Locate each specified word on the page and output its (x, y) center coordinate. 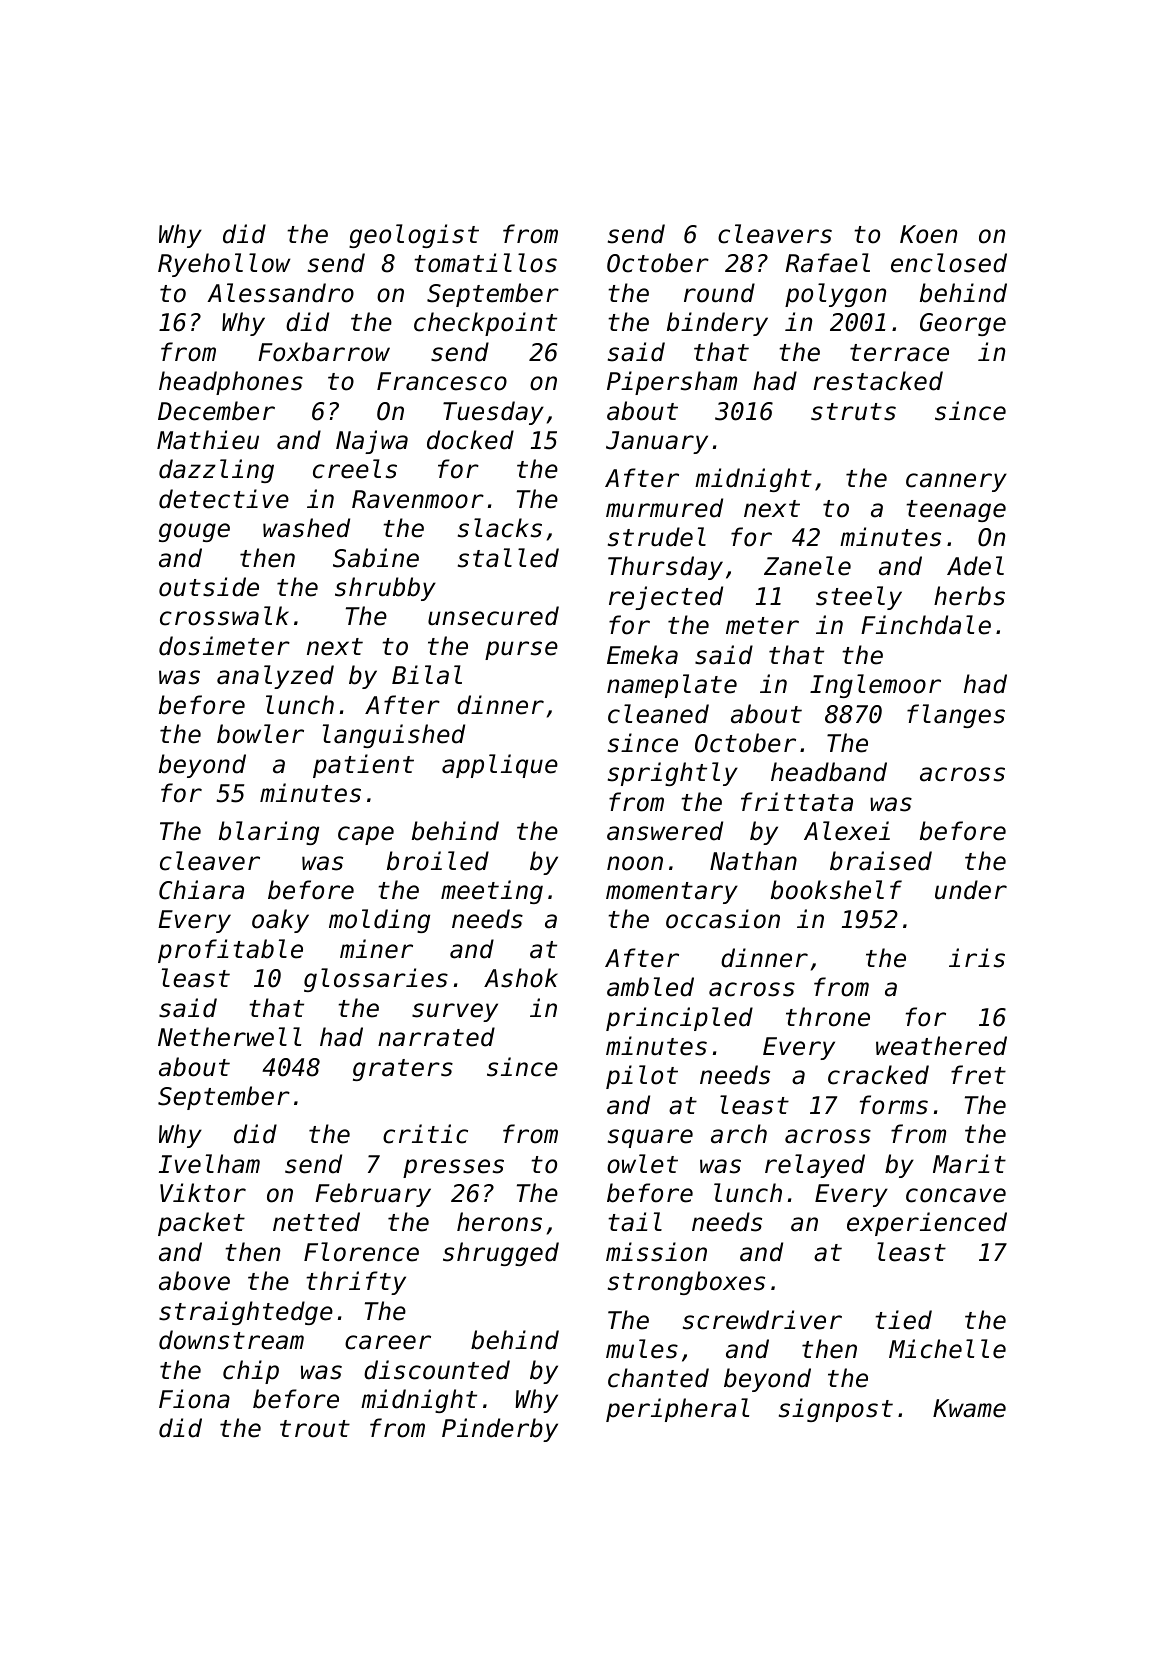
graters (403, 1070)
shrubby (385, 589)
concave (956, 1195)
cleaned (658, 714)
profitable (230, 951)
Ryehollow (224, 265)
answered (665, 831)
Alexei (847, 831)
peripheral (677, 1410)
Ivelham (209, 1164)
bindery (717, 324)
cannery (956, 482)
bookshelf (836, 890)
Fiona (194, 1399)
